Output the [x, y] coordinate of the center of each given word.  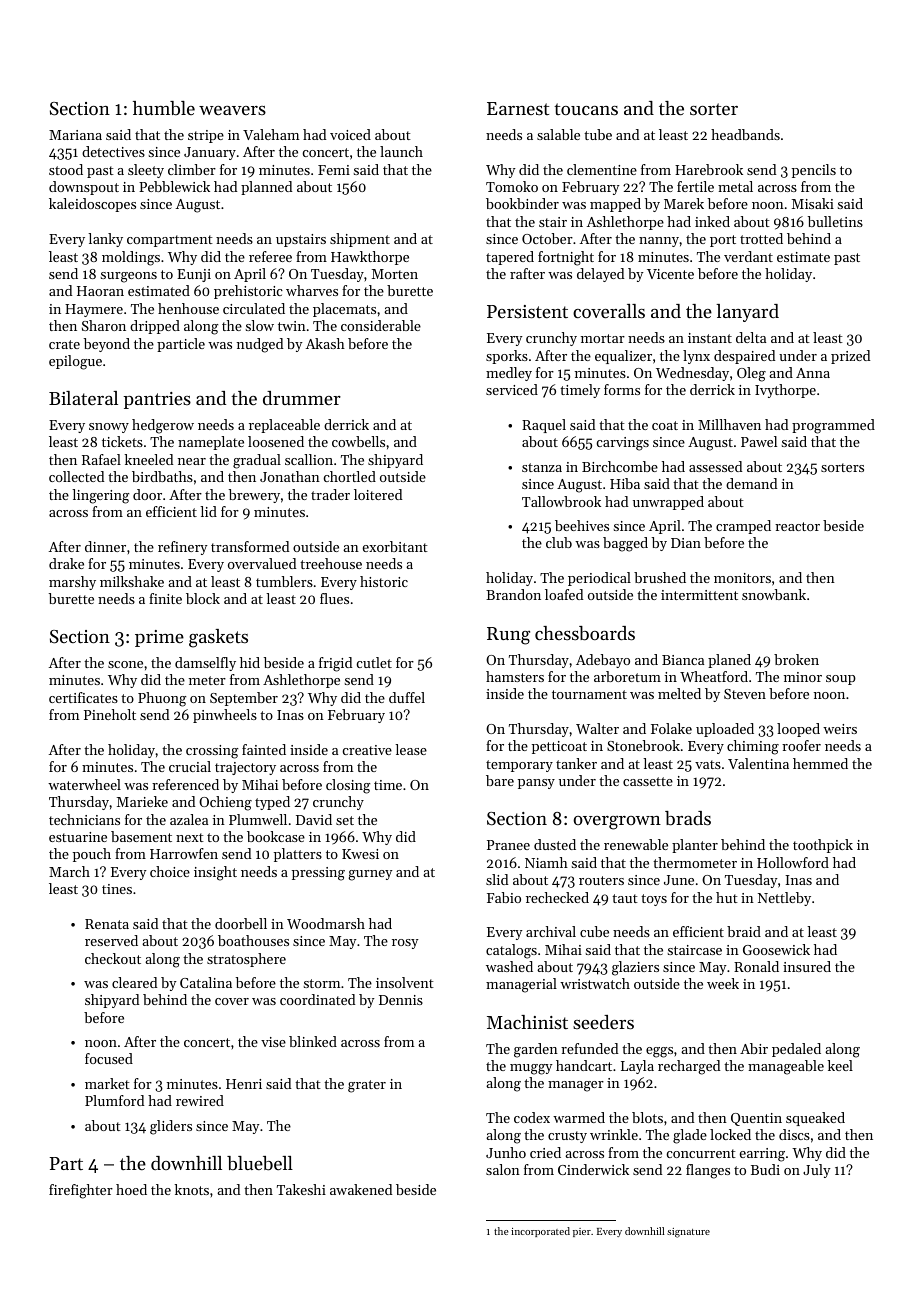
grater [367, 1086]
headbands [745, 134]
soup [841, 680]
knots [192, 1189]
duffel [407, 697]
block [203, 598]
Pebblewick [174, 186]
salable [558, 134]
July [817, 1171]
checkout [113, 958]
